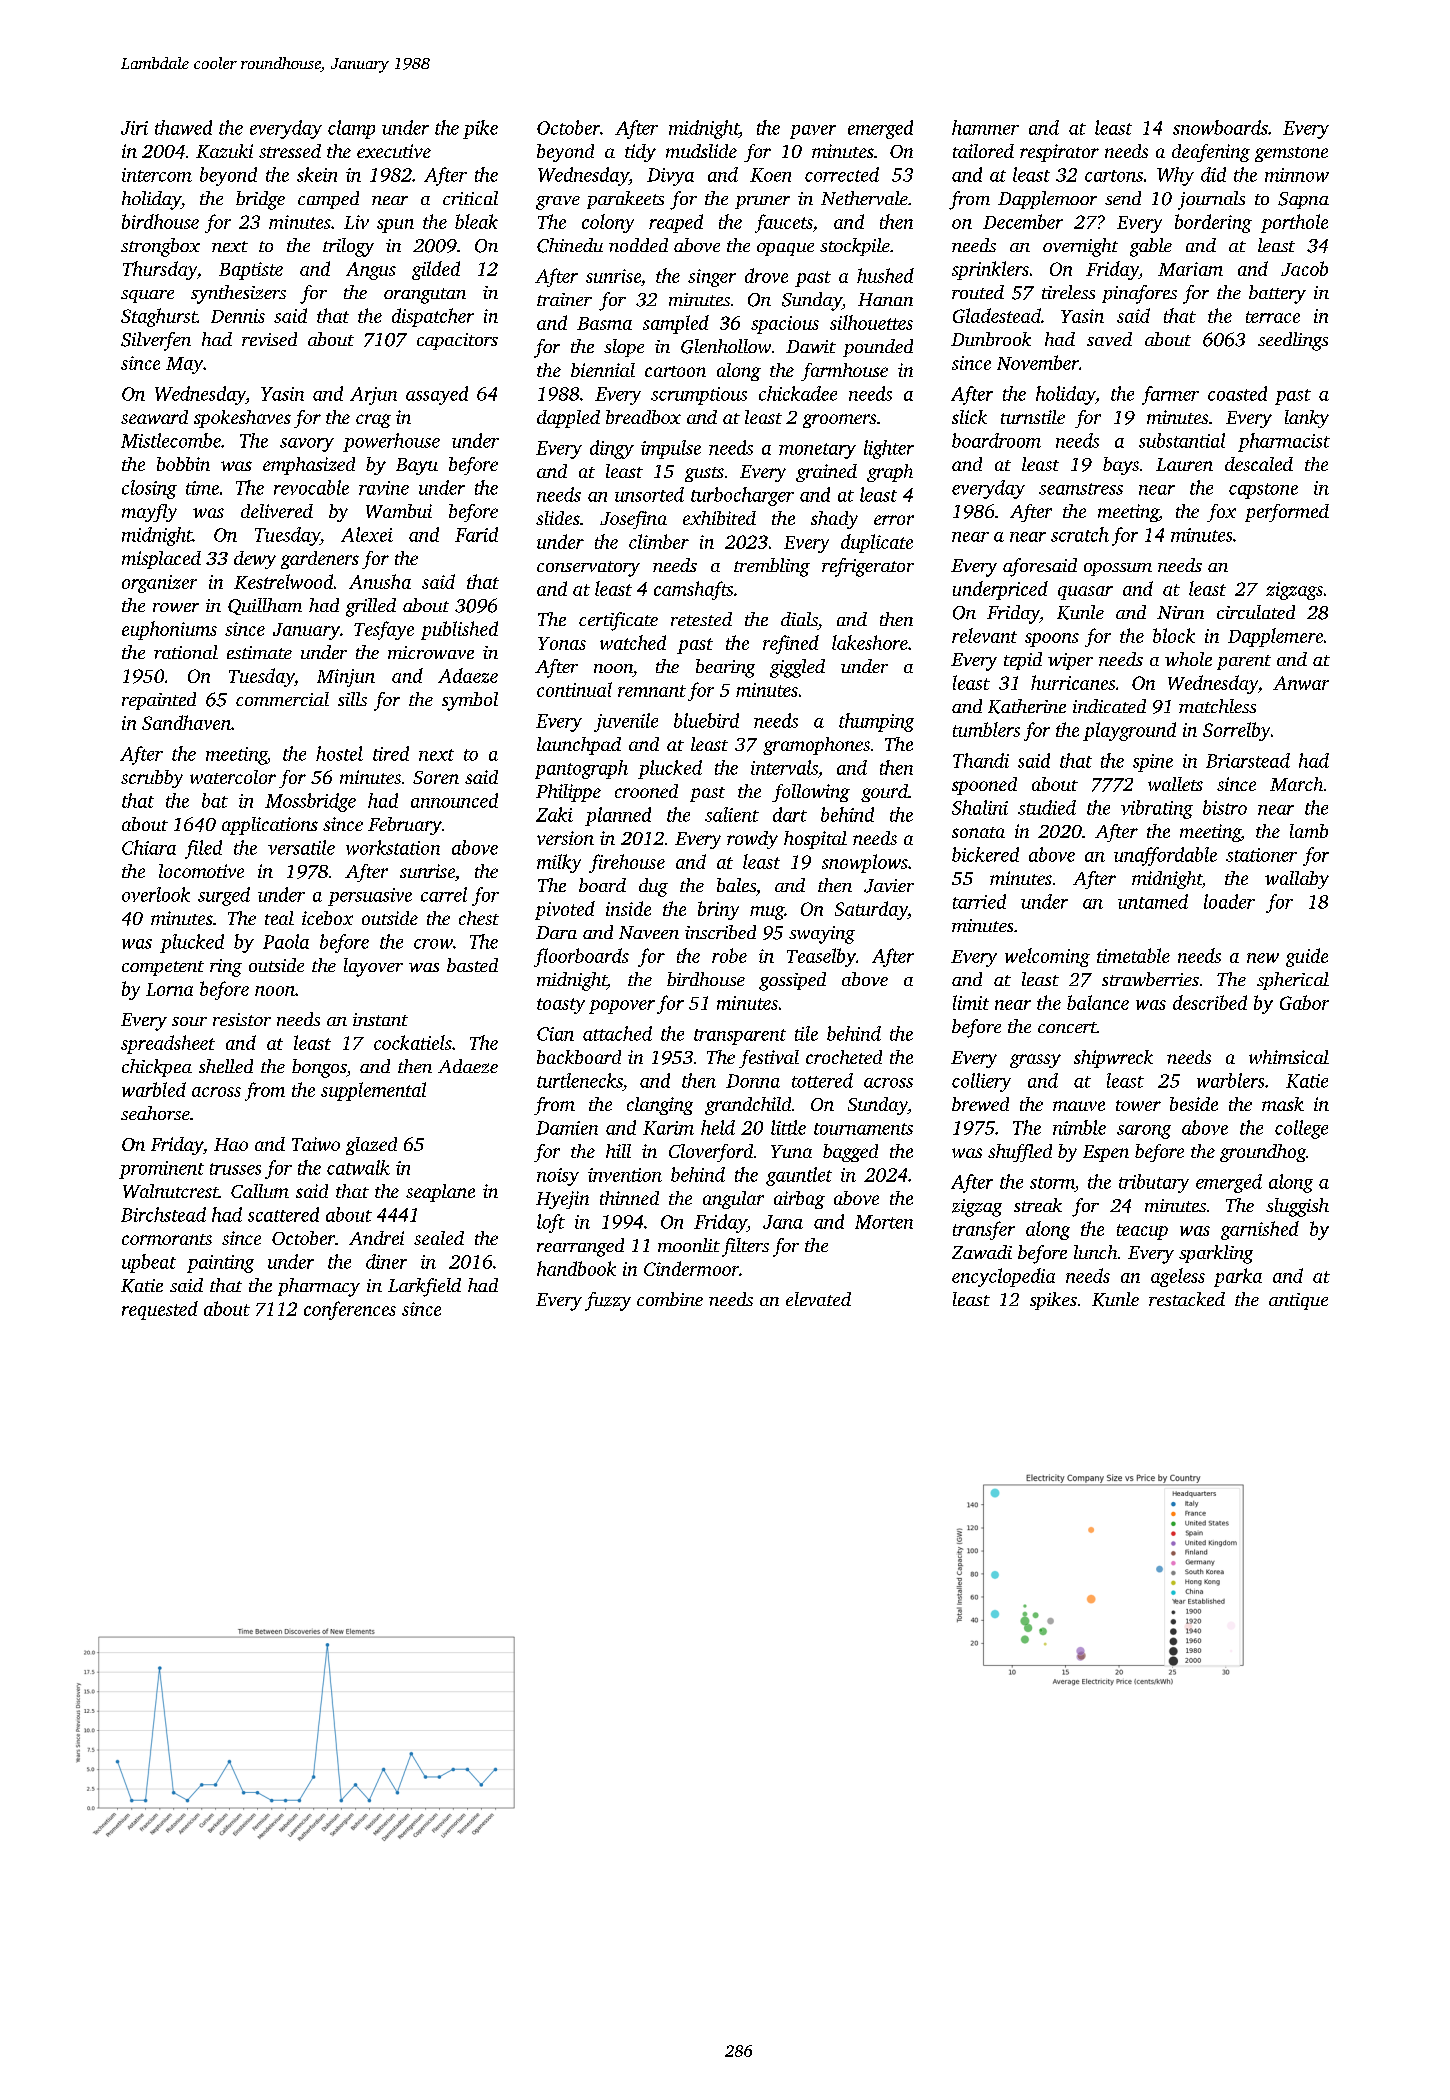  What do you see at coordinates (350, 1310) in the screenshot?
I see `conferences` at bounding box center [350, 1310].
